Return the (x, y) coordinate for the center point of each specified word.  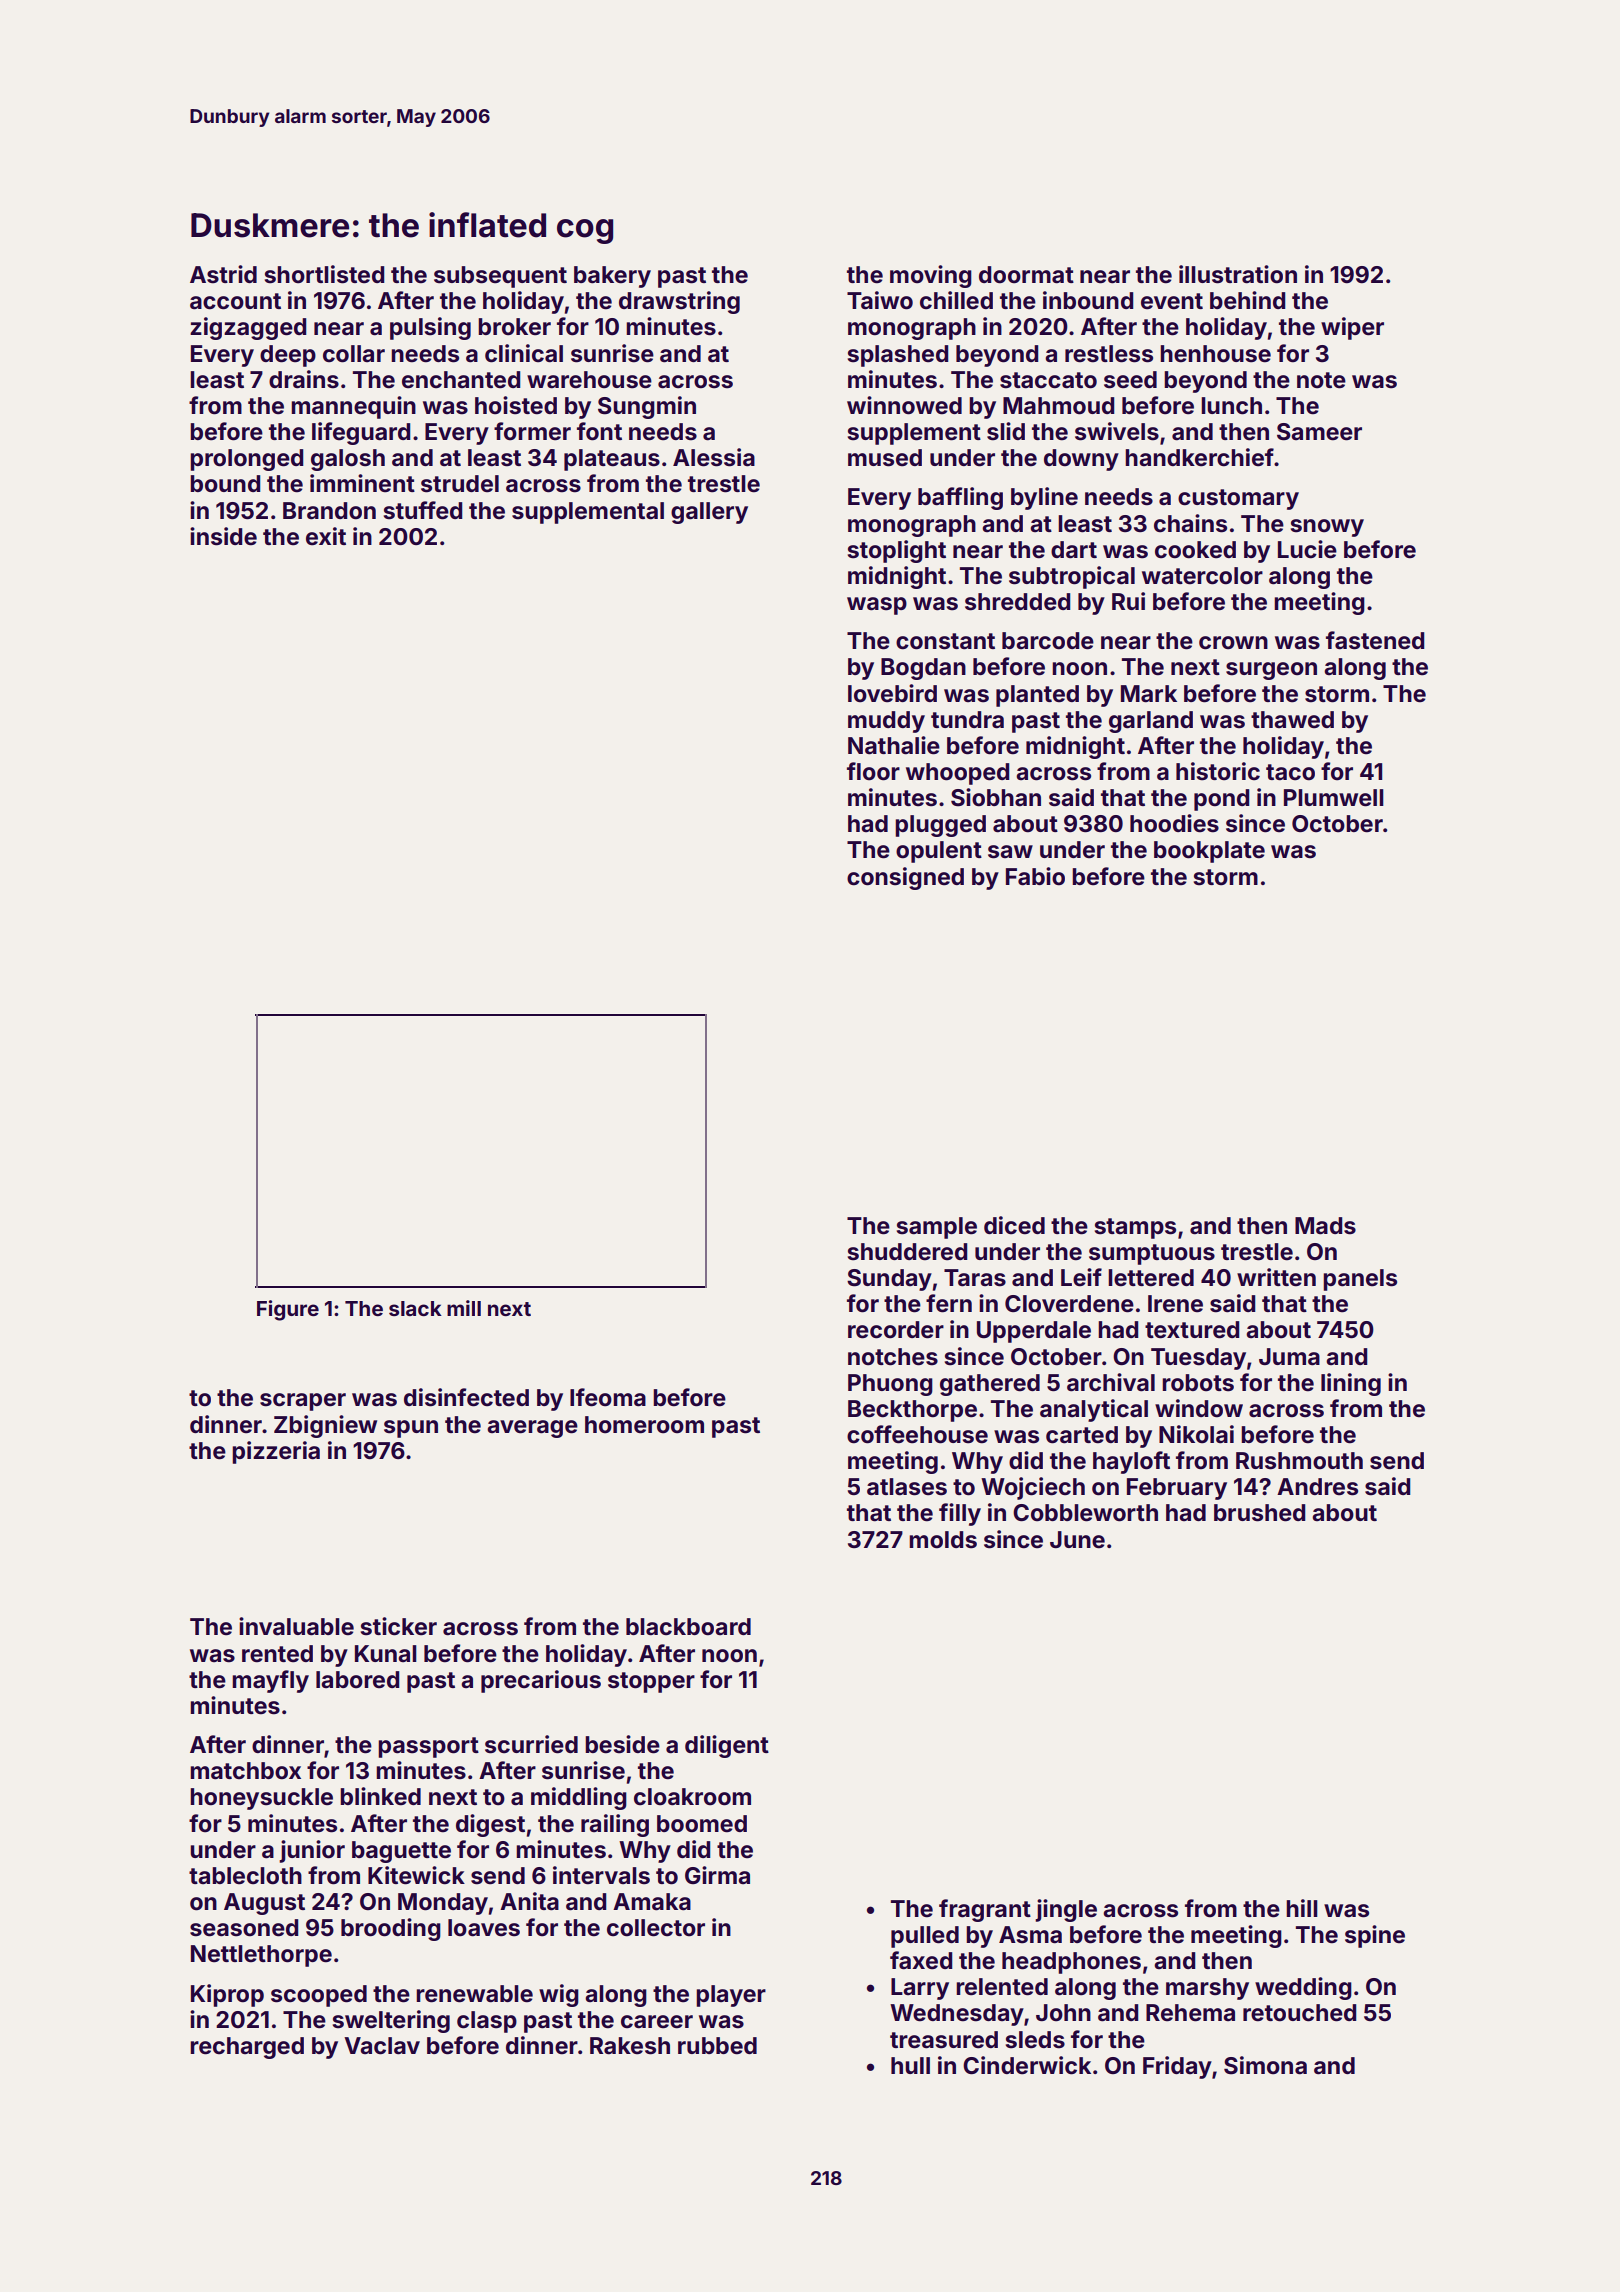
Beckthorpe (912, 1411)
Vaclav (382, 2046)
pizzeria (276, 1452)
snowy (1327, 528)
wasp (877, 606)
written (1276, 1277)
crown (1233, 643)
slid (1006, 431)
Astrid (223, 274)
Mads (1325, 1226)
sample (937, 1228)
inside (223, 536)
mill (464, 1308)
